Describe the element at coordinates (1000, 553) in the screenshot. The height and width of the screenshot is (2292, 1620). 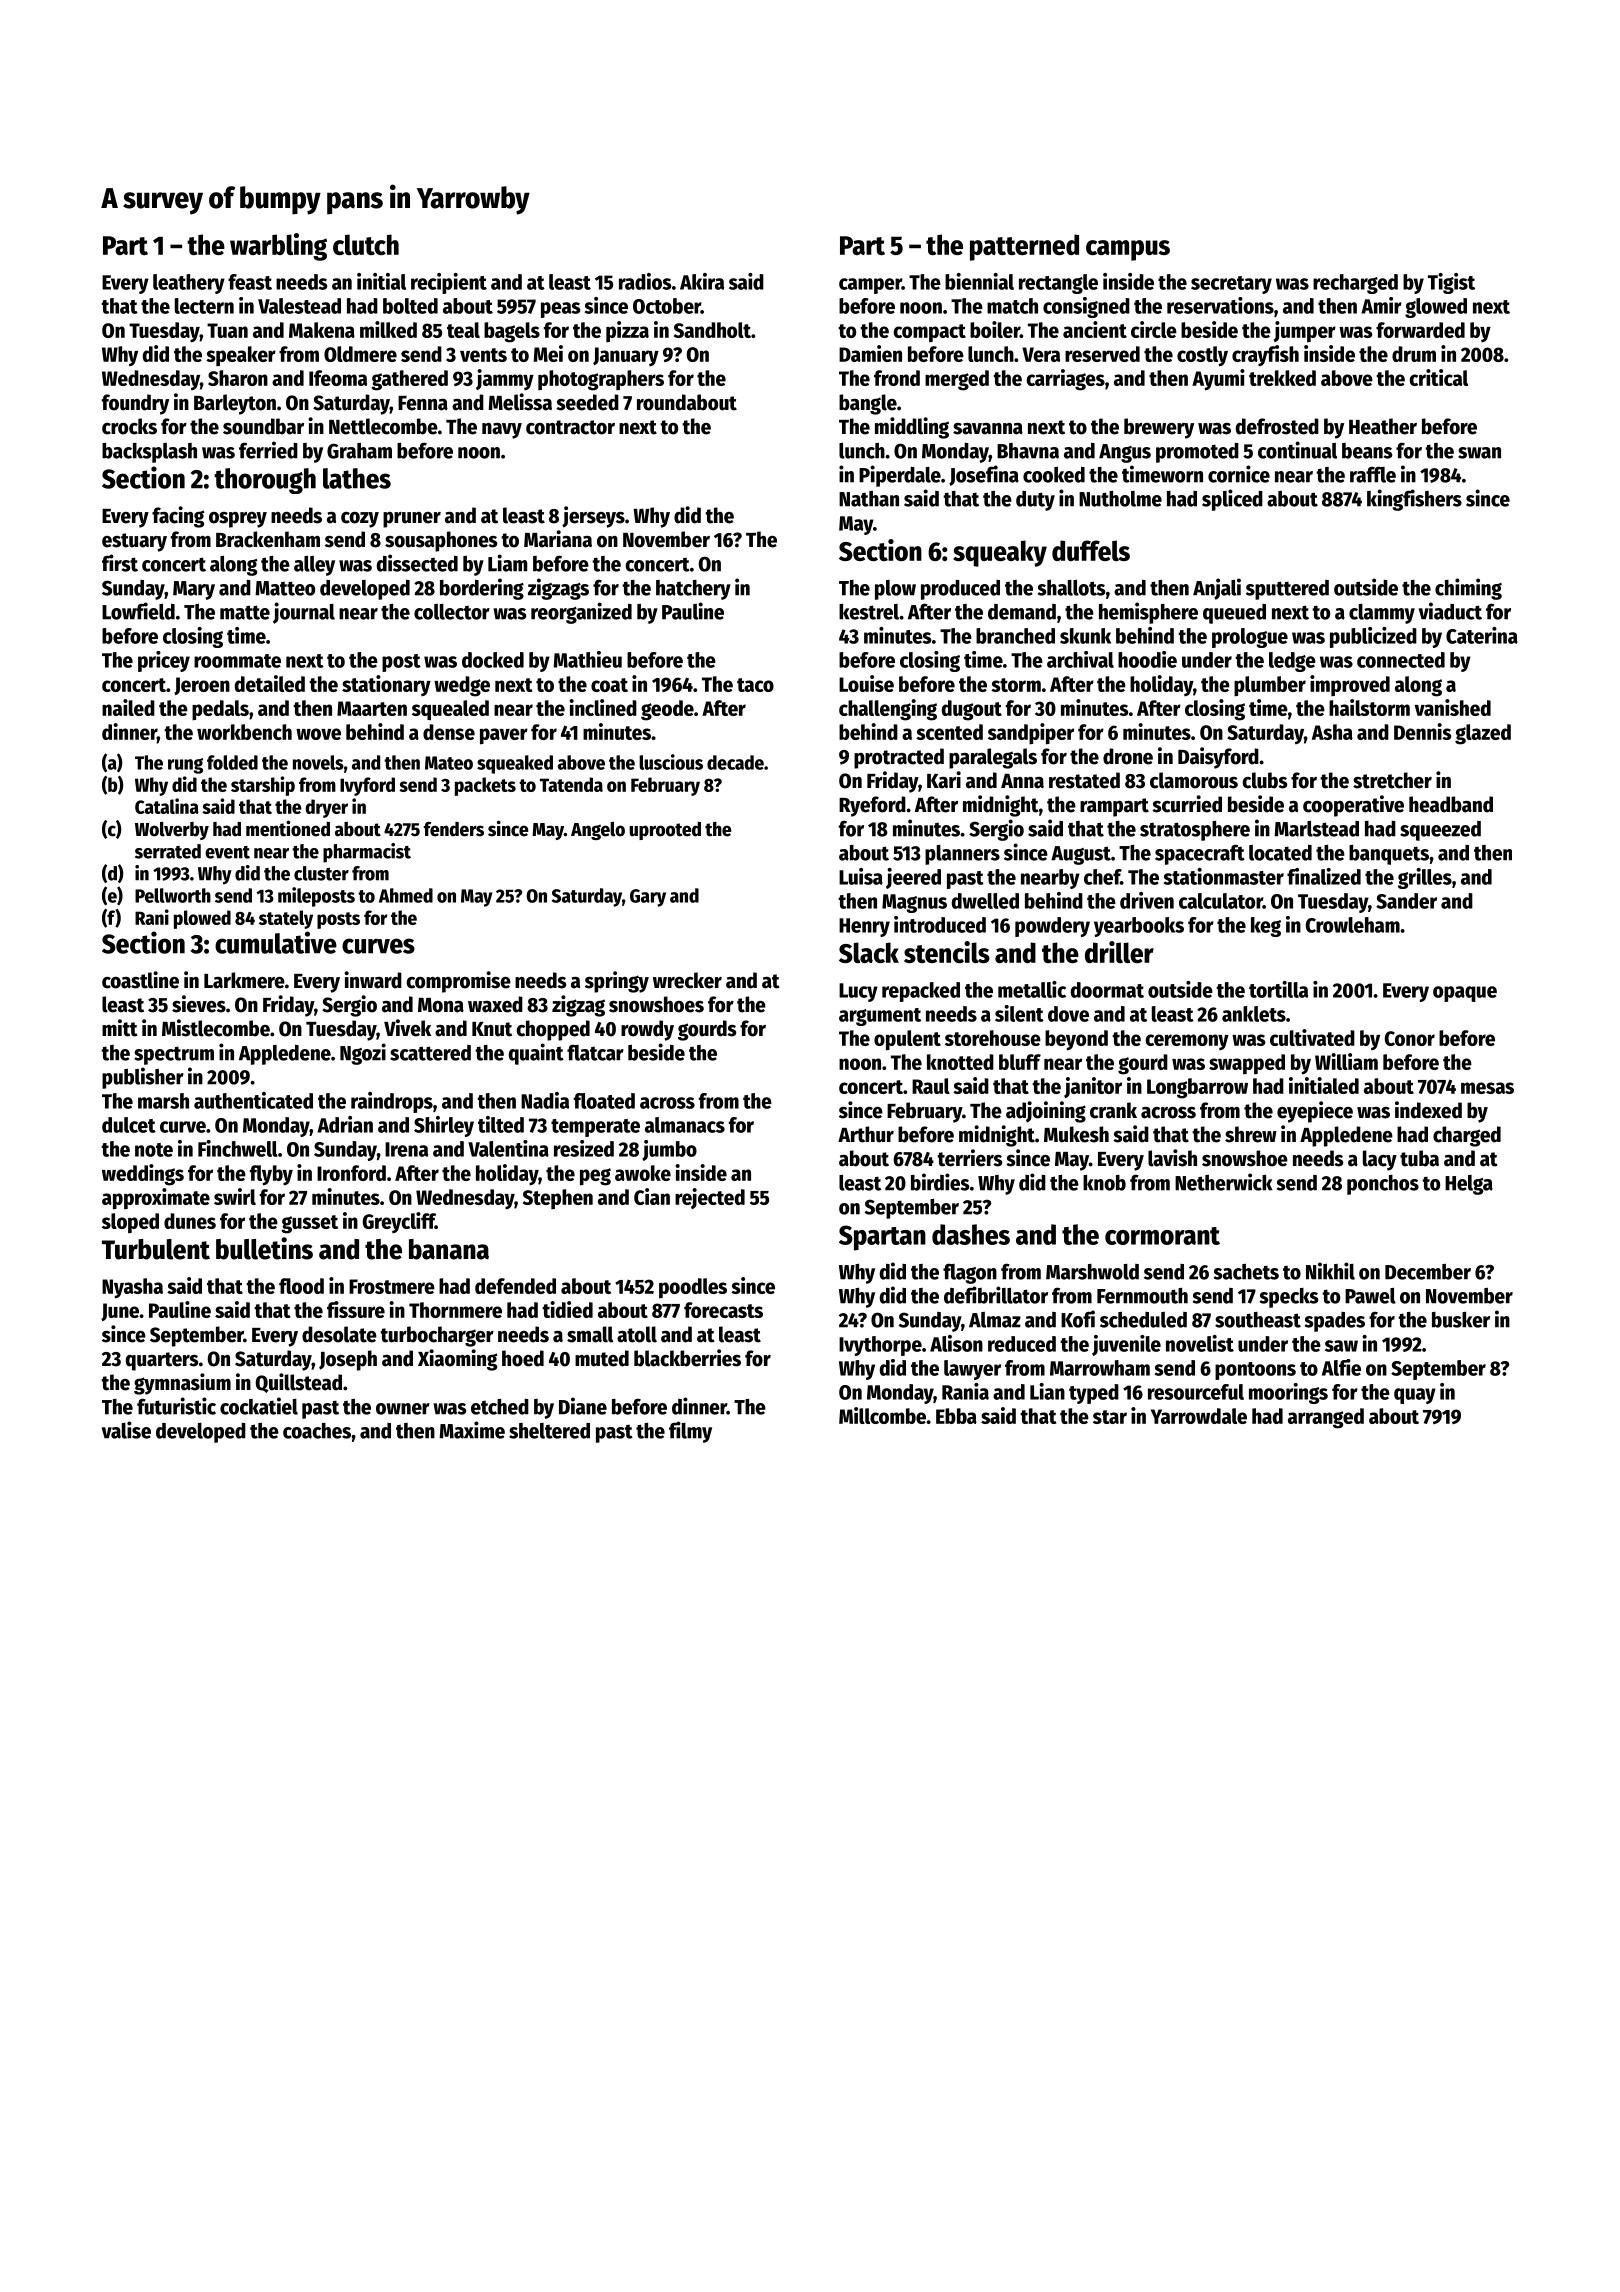
I see `squeaky` at that location.
